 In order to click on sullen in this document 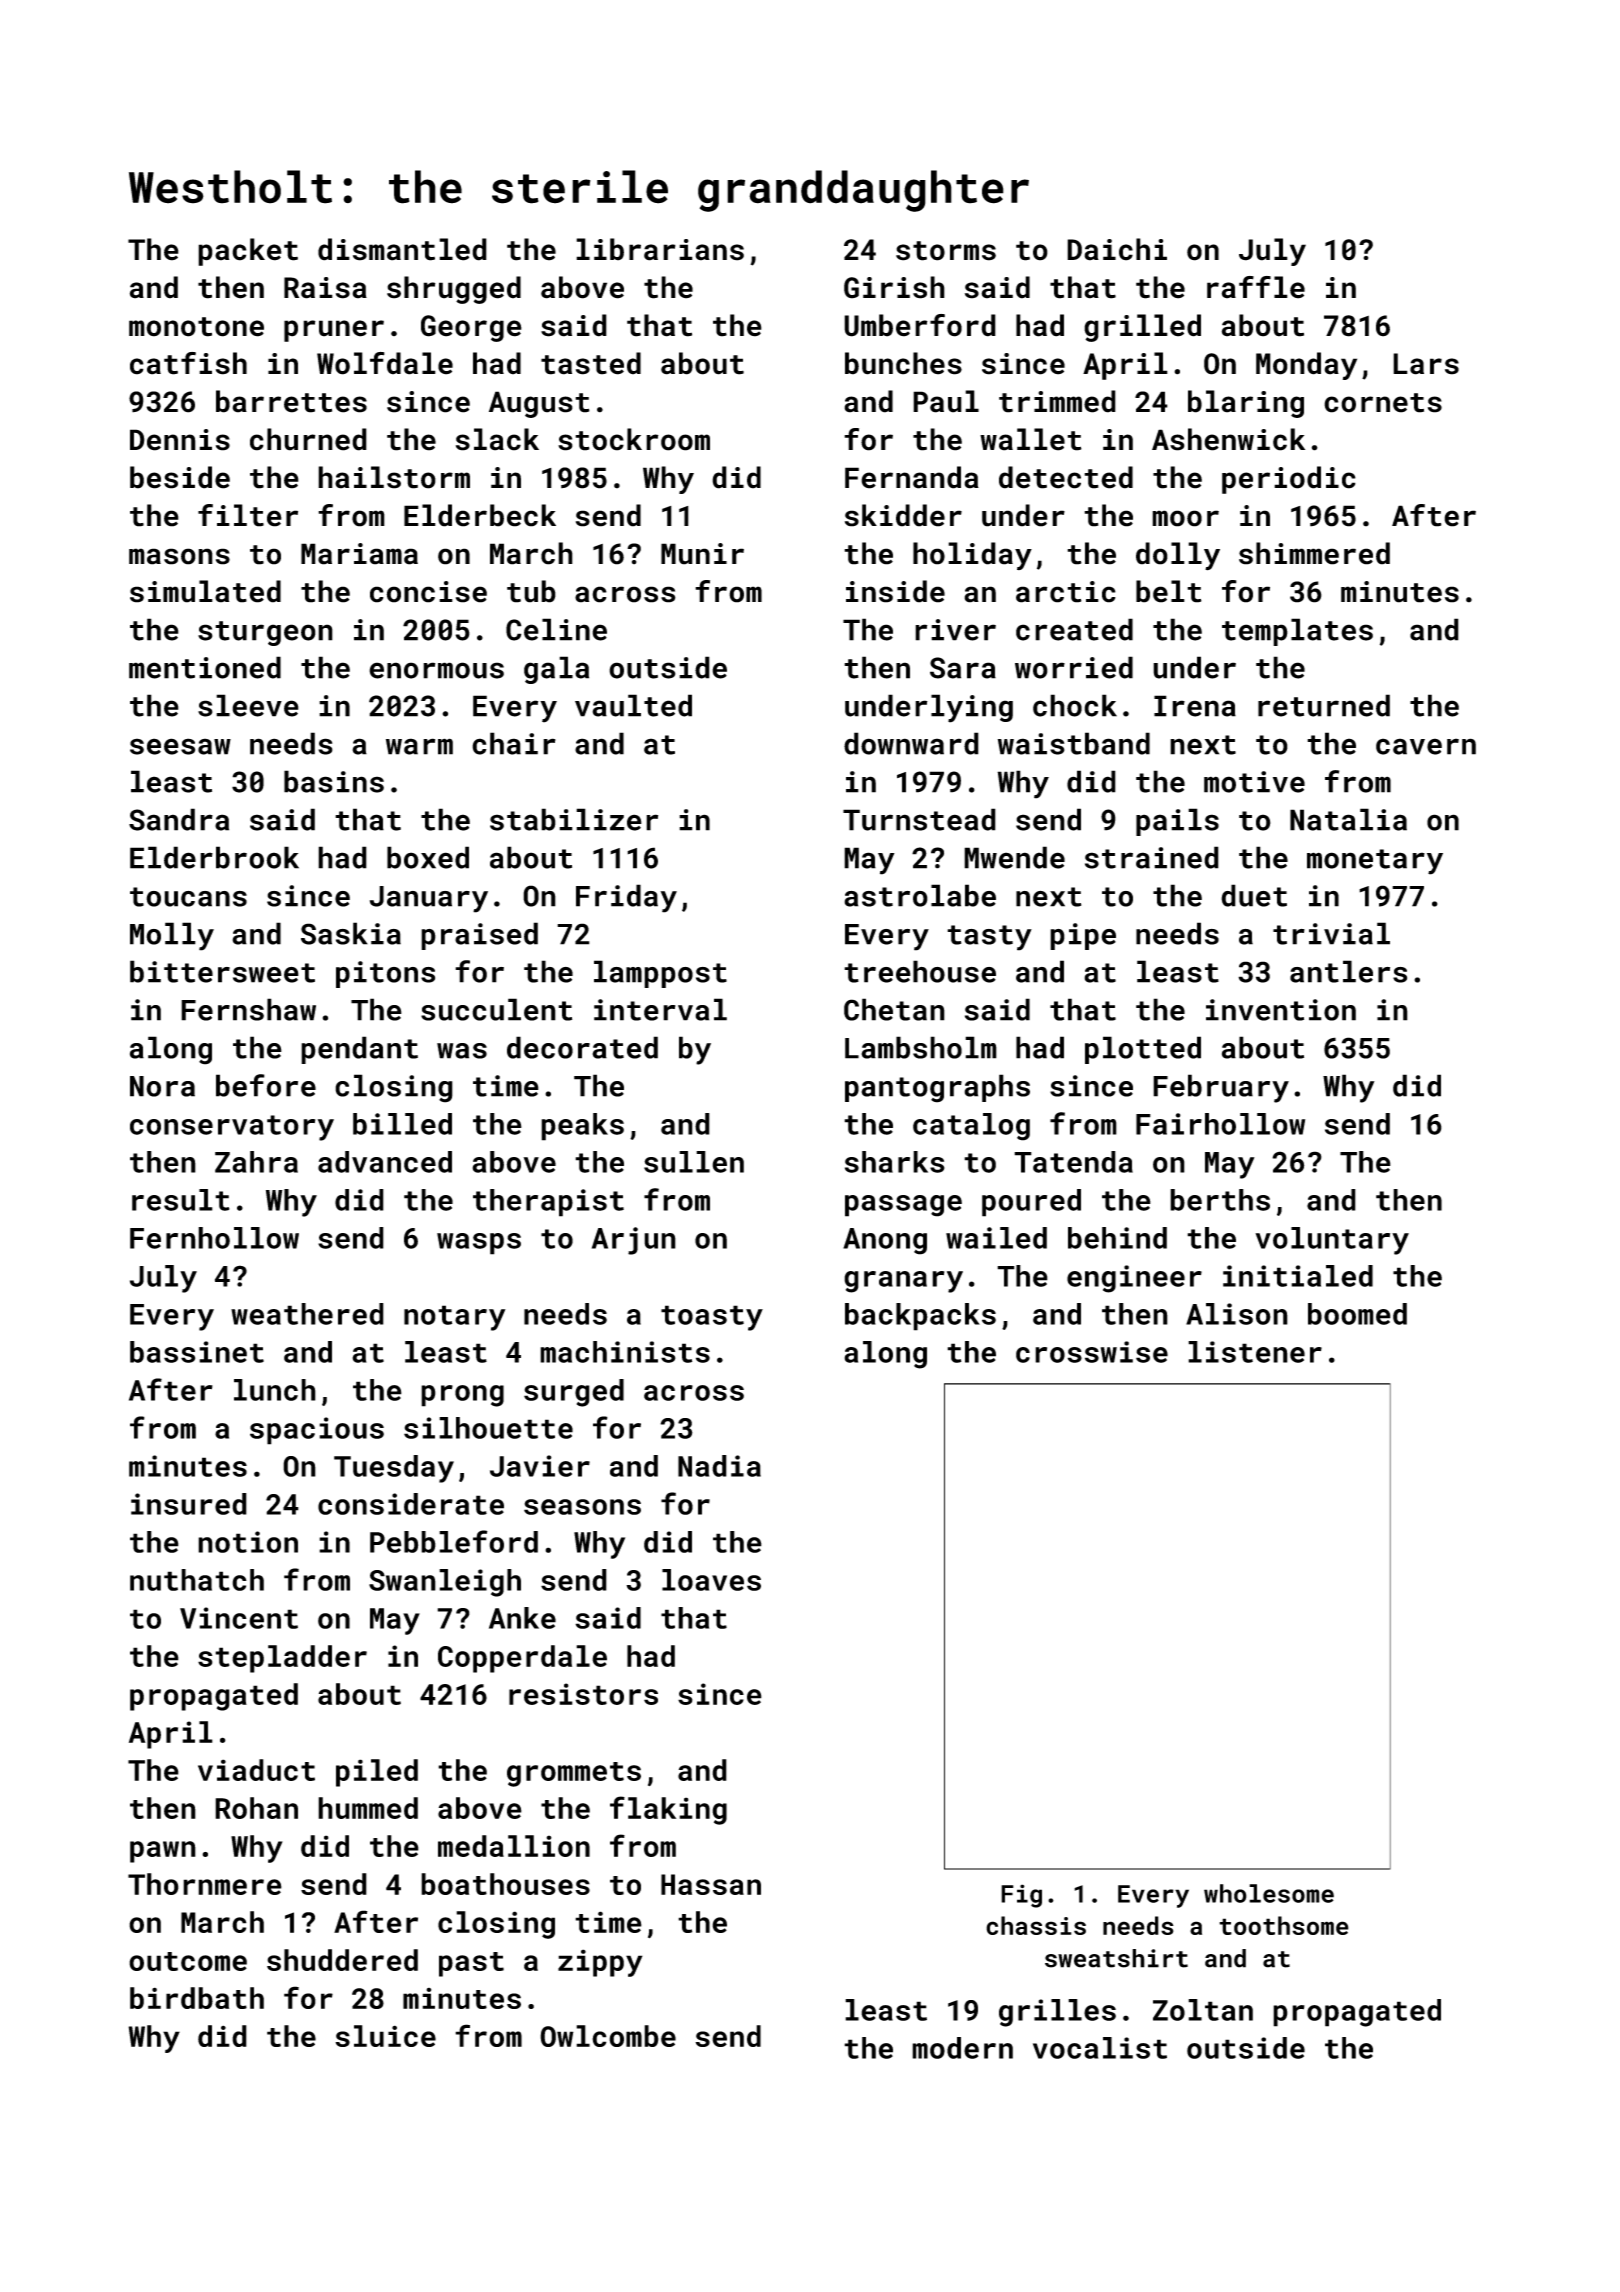, I will do `click(694, 1162)`.
